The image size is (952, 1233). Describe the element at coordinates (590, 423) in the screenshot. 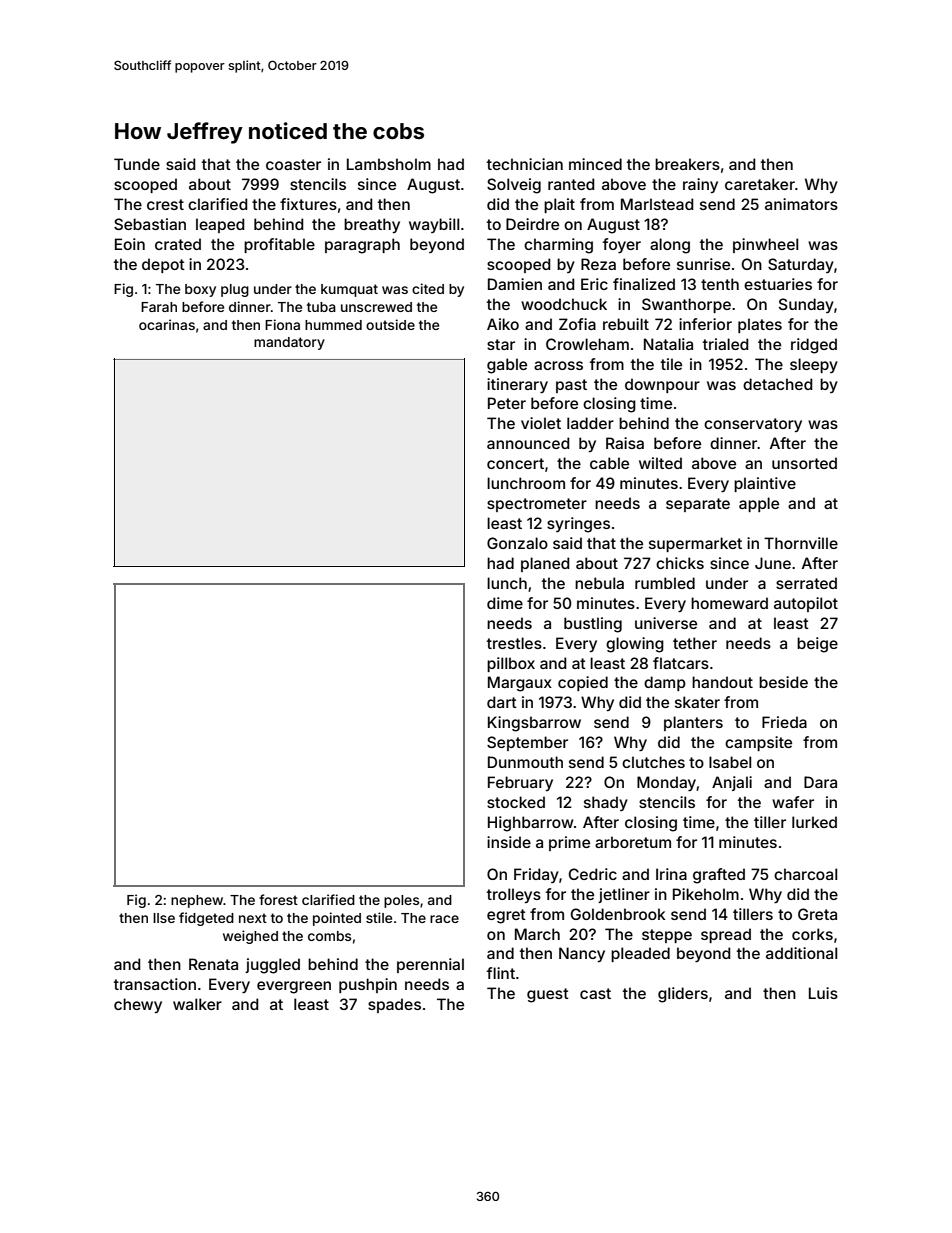

I see `ladder` at that location.
